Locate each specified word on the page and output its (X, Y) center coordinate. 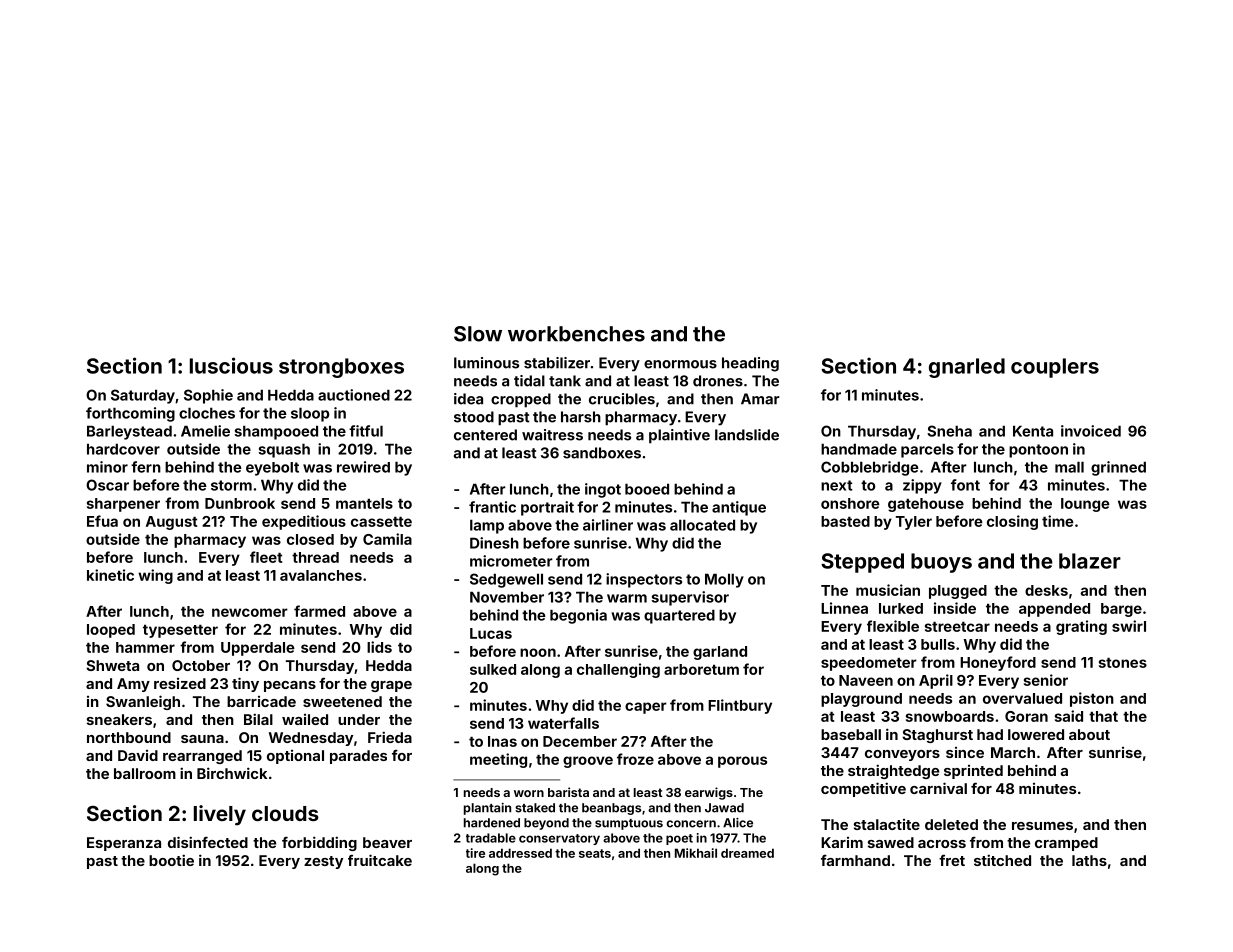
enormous (680, 364)
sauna (202, 739)
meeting (498, 760)
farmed (319, 611)
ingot (603, 490)
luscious (231, 365)
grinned (1118, 468)
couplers (1055, 368)
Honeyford (998, 663)
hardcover (123, 449)
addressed (520, 853)
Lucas (491, 633)
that (1103, 716)
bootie (171, 860)
